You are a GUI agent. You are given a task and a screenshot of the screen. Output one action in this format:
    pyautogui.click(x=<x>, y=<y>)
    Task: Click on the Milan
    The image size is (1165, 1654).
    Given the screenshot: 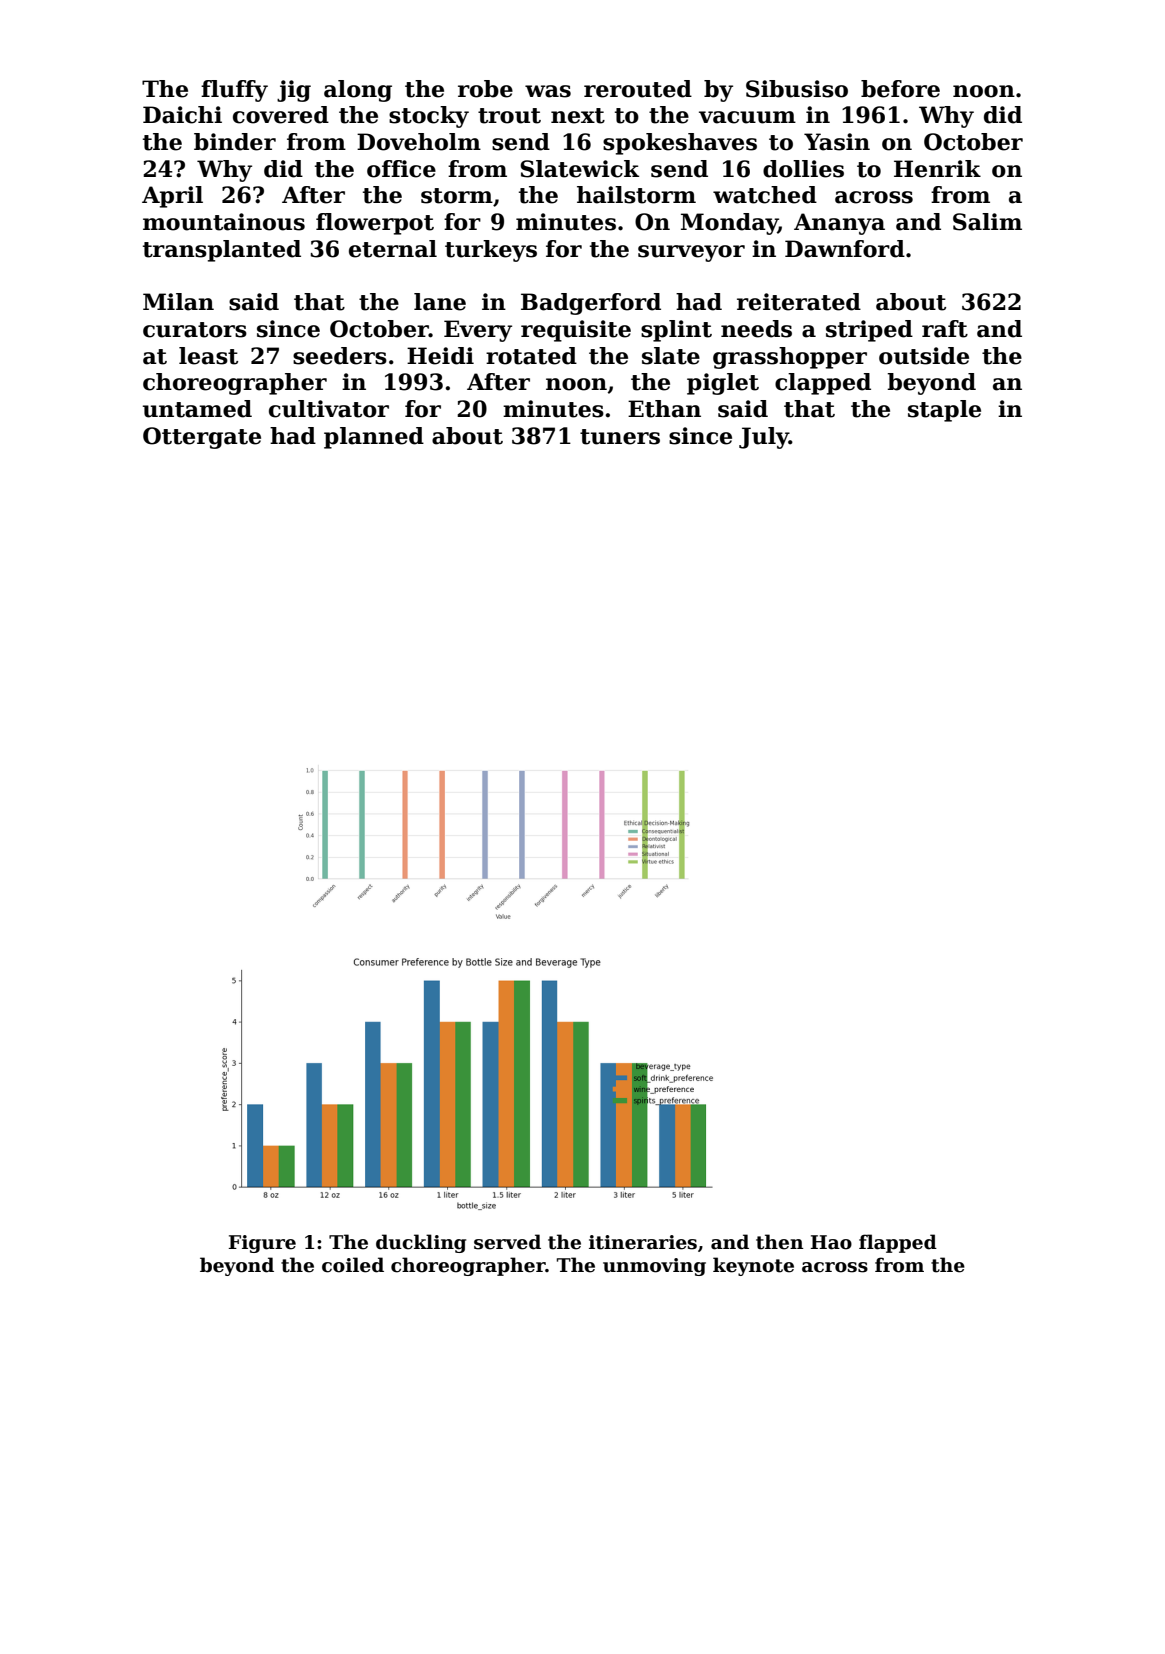 What is the action you would take?
    pyautogui.click(x=178, y=302)
